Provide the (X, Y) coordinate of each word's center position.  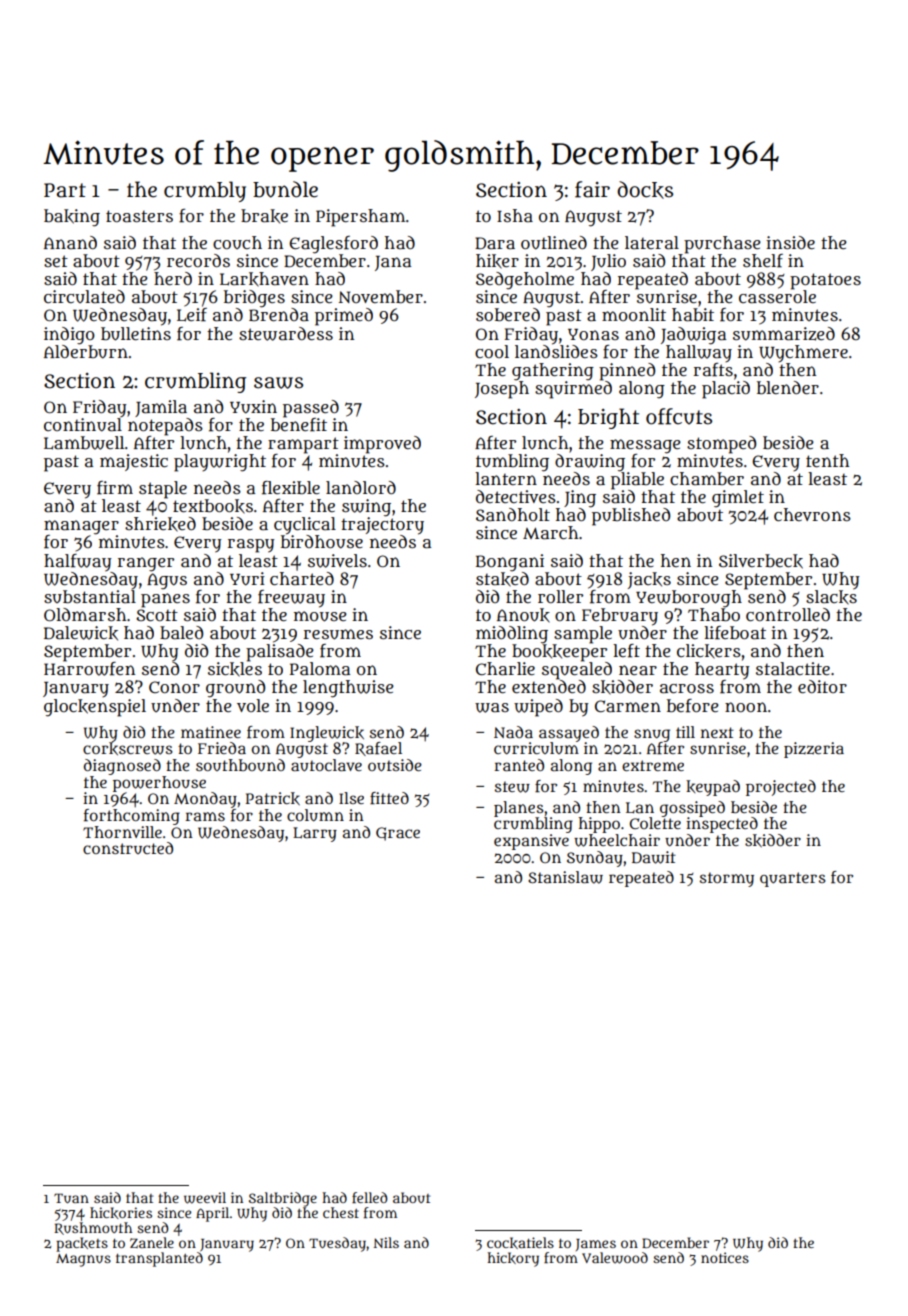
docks (645, 190)
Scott (157, 615)
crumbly (205, 191)
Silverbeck (761, 561)
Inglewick (327, 734)
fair (592, 189)
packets (82, 1244)
